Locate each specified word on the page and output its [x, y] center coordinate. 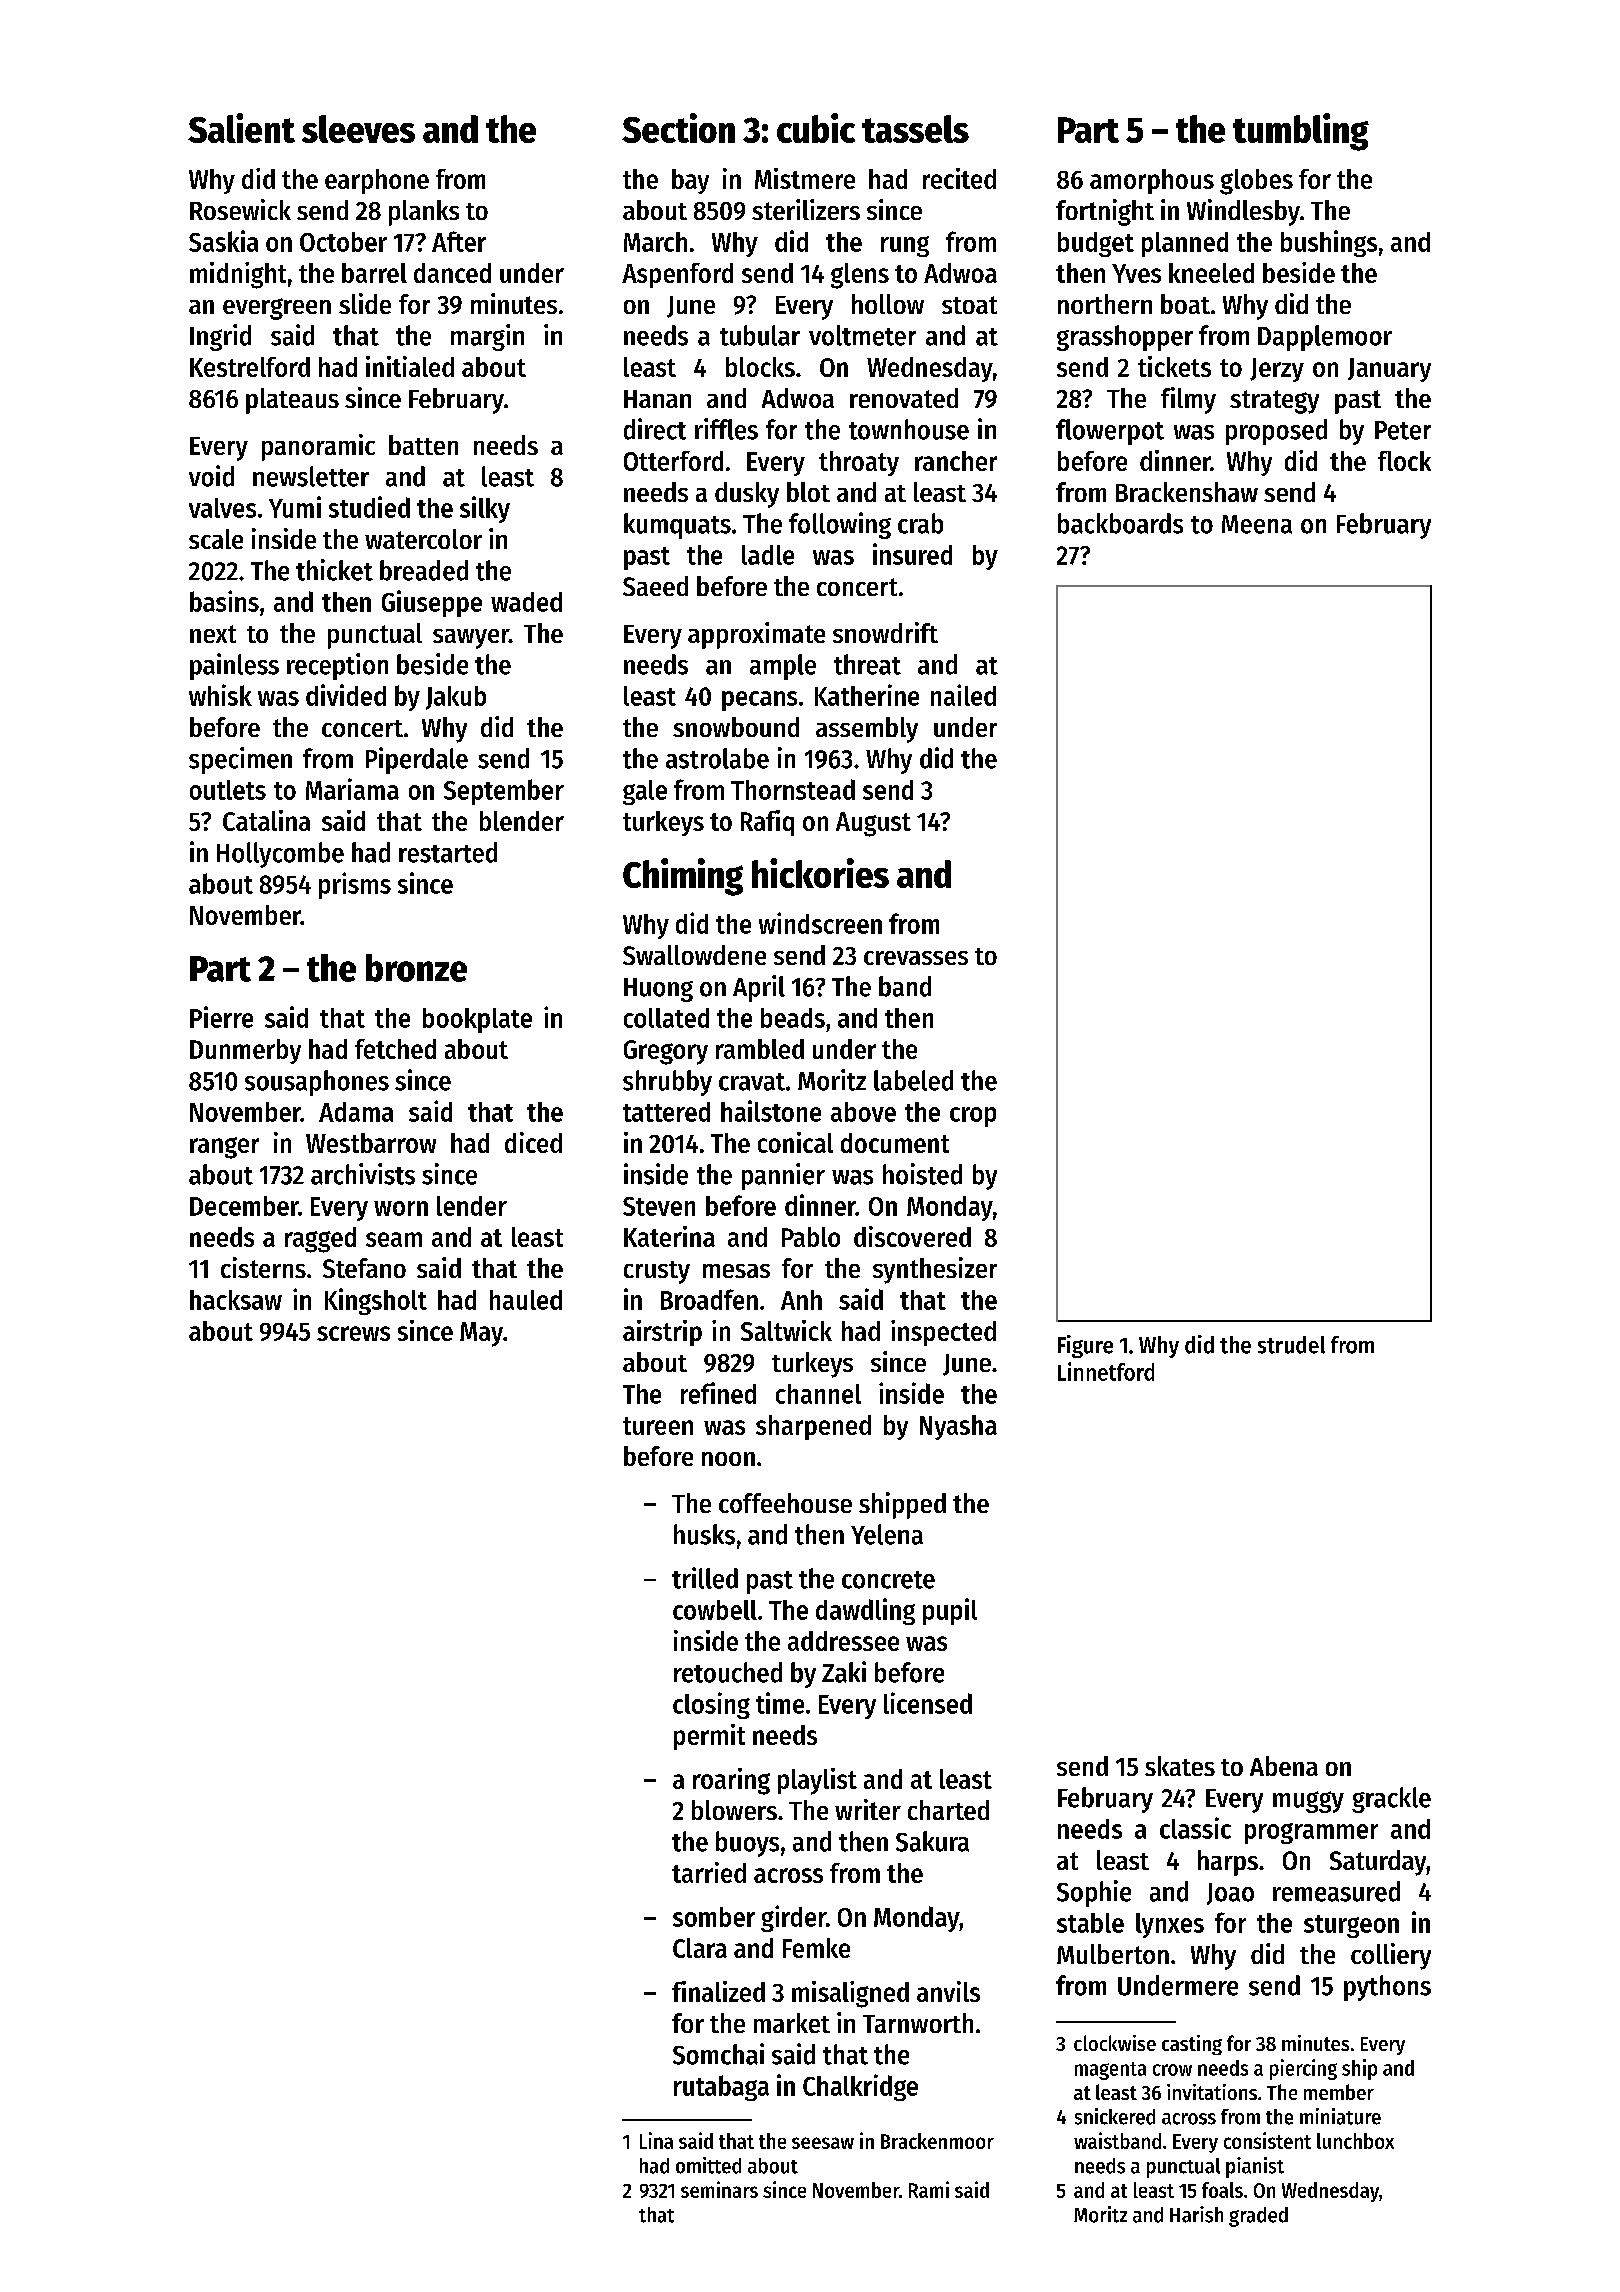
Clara [700, 1948]
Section [678, 128]
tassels [915, 129]
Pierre [221, 1017]
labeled [913, 1080]
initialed [410, 366]
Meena [1257, 524]
